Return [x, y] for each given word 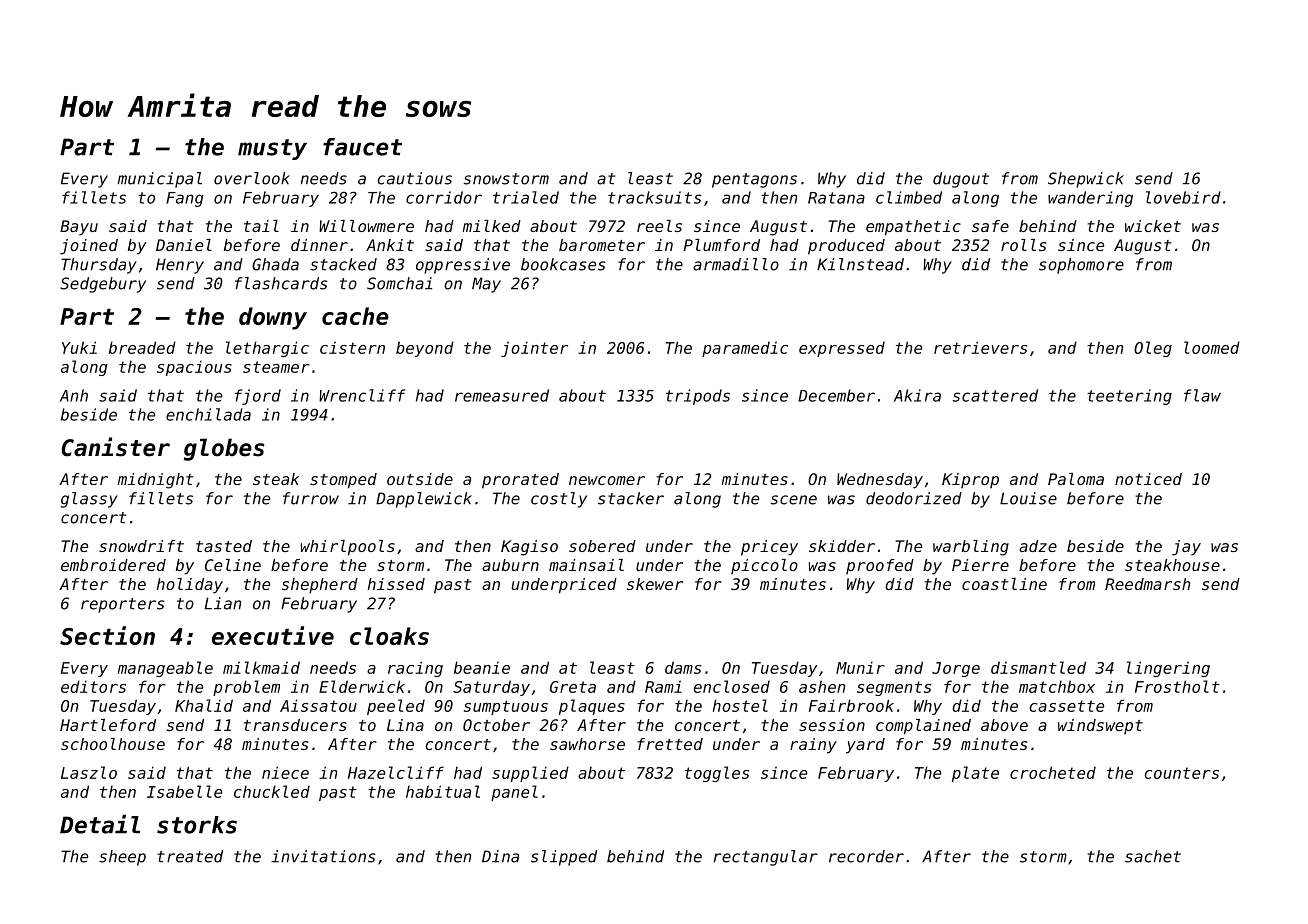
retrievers [980, 347]
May [486, 285]
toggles [717, 774]
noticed [1148, 479]
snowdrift [141, 546]
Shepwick [1086, 180]
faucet [362, 147]
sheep [122, 858]
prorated [520, 481]
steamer [276, 367]
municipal [160, 180]
